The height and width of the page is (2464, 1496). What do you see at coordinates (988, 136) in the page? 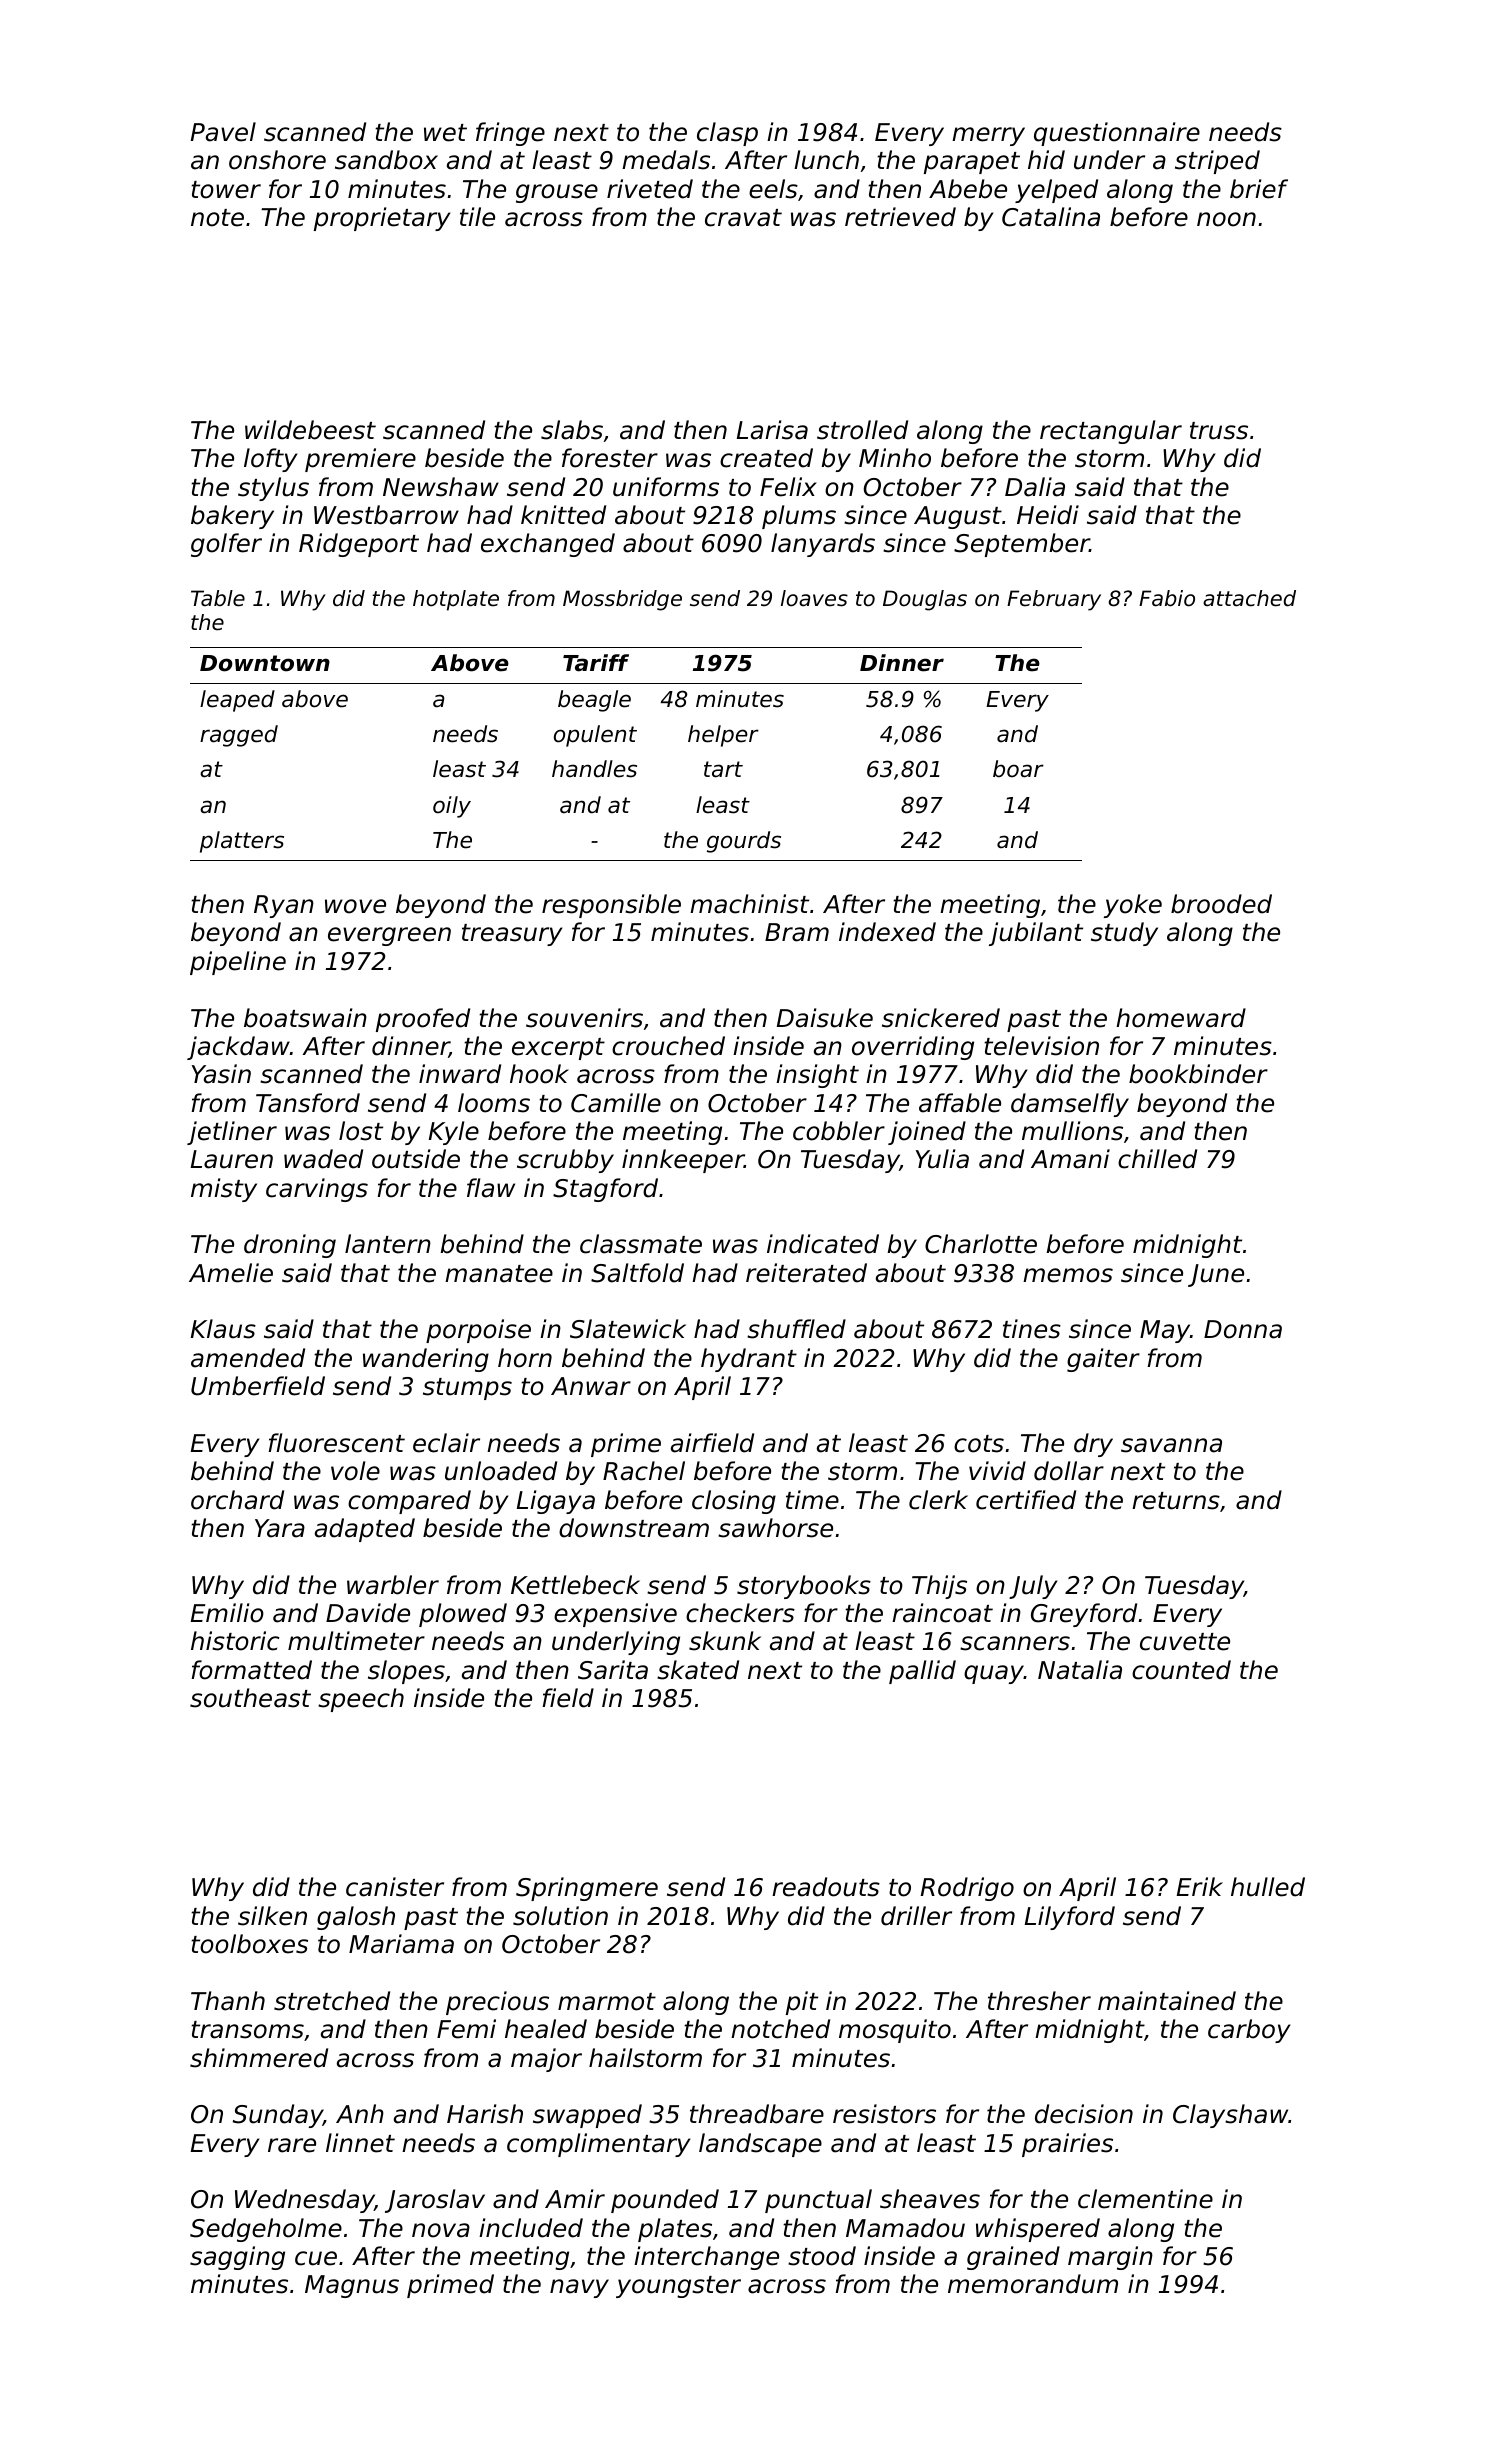
I see `merry` at bounding box center [988, 136].
